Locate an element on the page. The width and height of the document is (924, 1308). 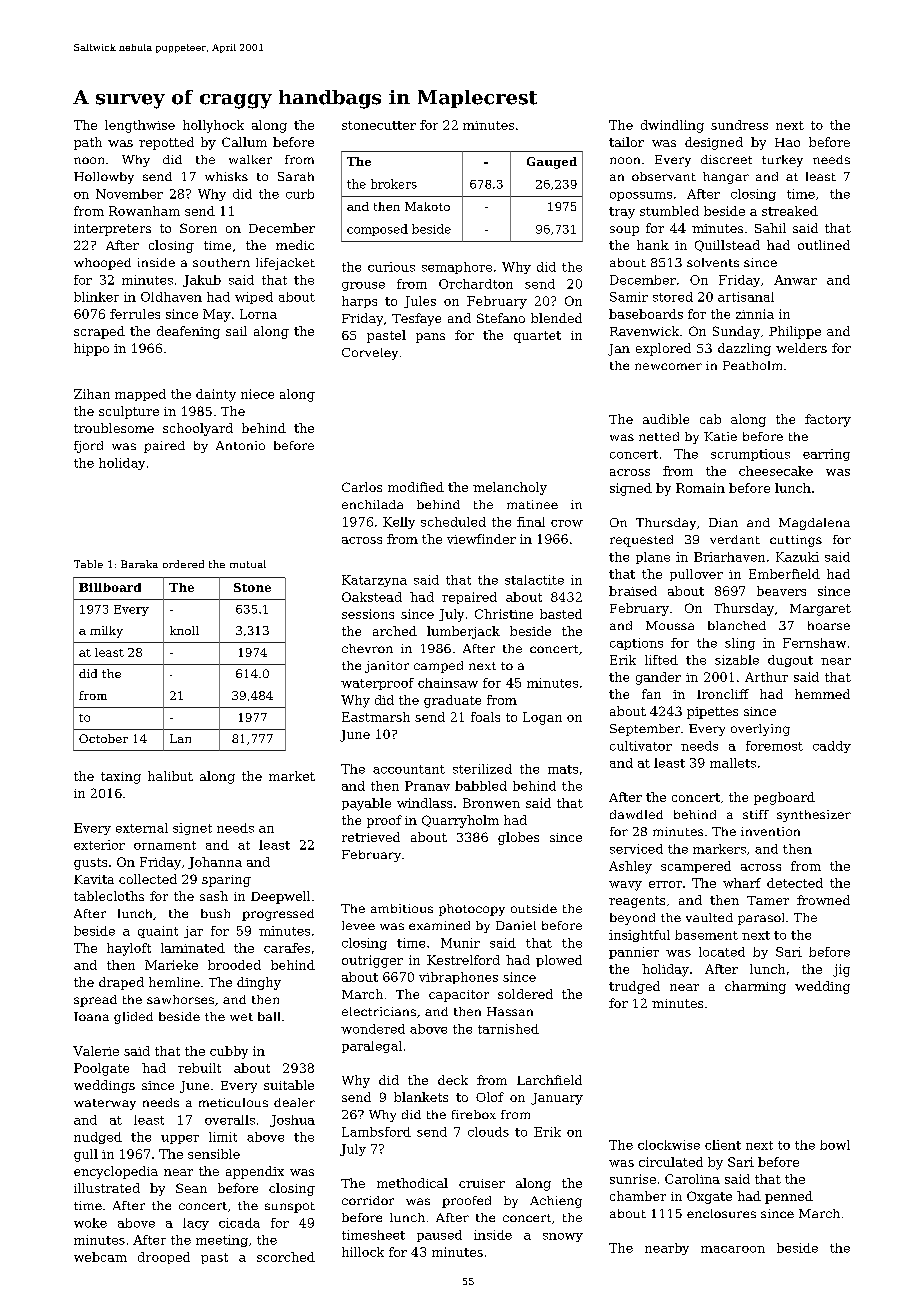
taxing is located at coordinates (121, 778).
